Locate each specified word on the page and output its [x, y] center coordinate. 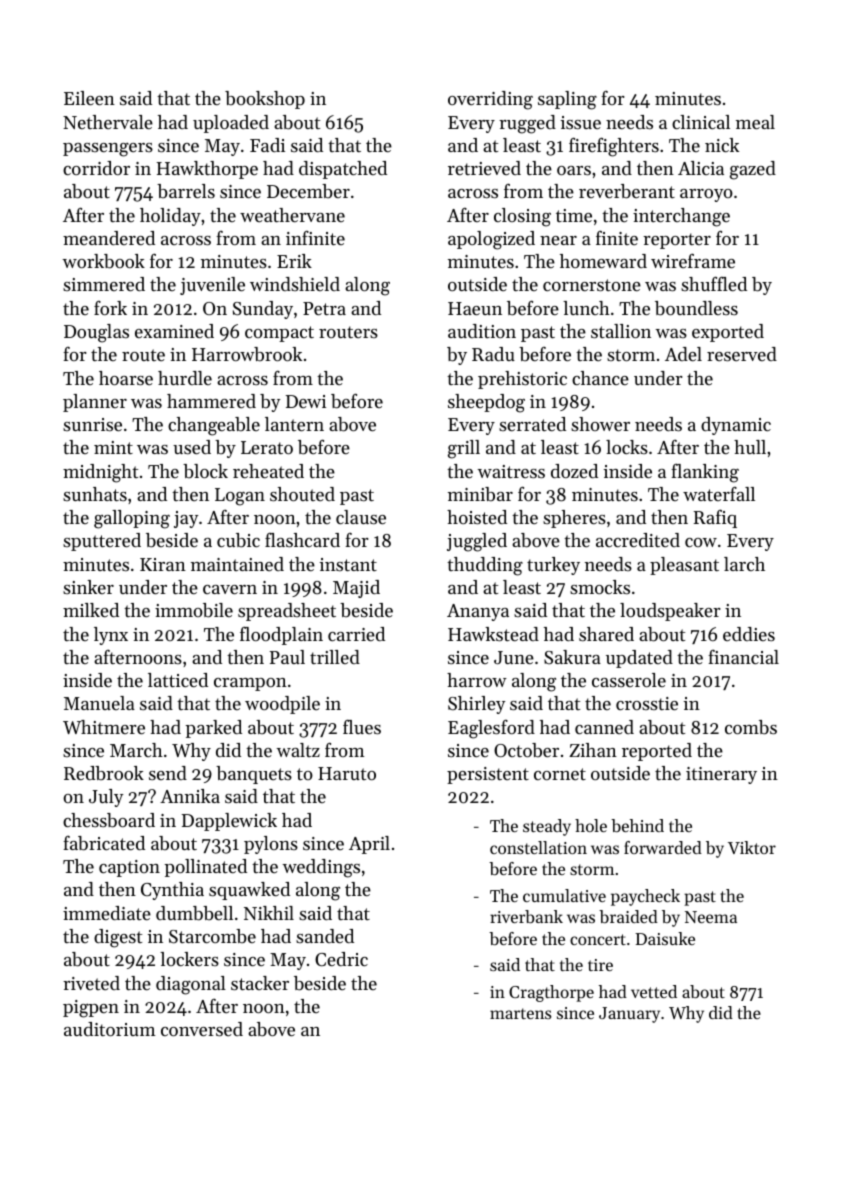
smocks [600, 587]
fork [110, 308]
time [574, 215]
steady [547, 827]
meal [755, 122]
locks [627, 447]
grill [464, 449]
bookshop [265, 100]
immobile [194, 610]
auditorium [110, 1029]
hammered [211, 401]
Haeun [475, 308]
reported [657, 752]
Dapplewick [229, 822]
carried [356, 634]
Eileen [89, 98]
